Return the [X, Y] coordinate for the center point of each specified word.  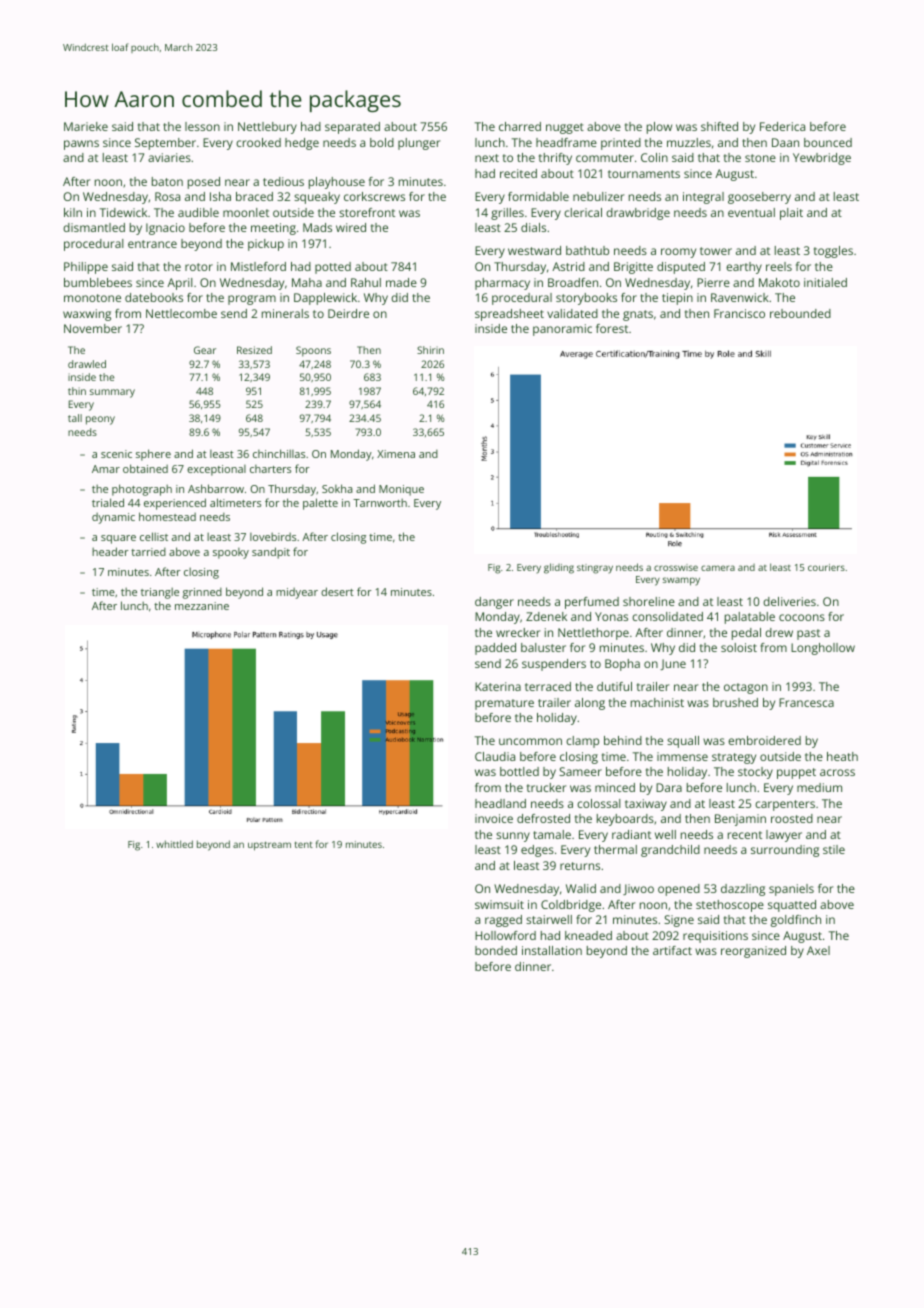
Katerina [498, 686]
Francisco [739, 313]
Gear [205, 350]
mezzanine [202, 606]
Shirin [430, 350]
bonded [496, 950]
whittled [174, 844]
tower [716, 251]
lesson [202, 126]
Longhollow [823, 649]
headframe [566, 142]
